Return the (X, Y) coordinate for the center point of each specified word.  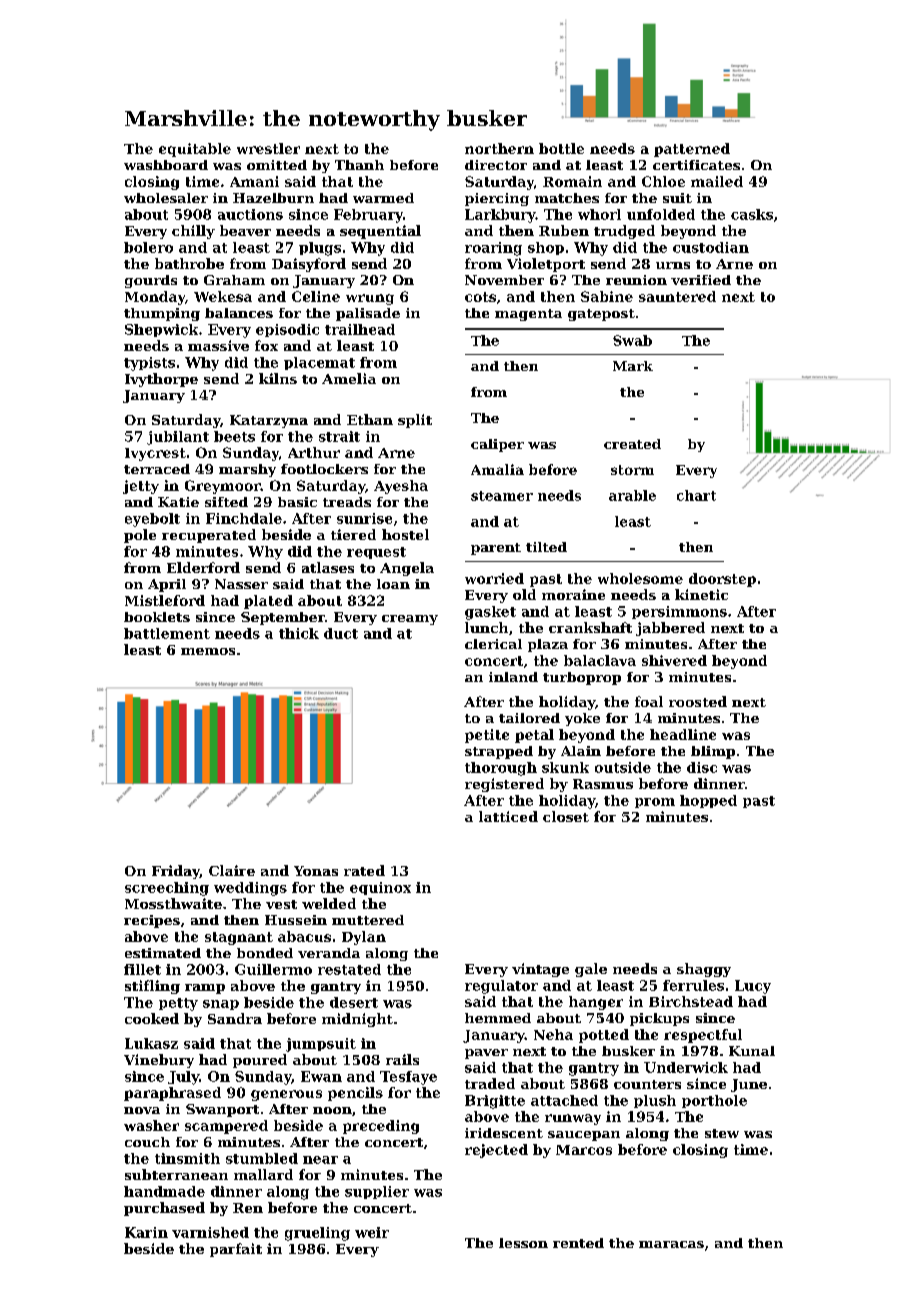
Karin (146, 1232)
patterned (692, 150)
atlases (328, 567)
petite (487, 736)
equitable (195, 150)
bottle (561, 148)
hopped (708, 801)
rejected (496, 1151)
